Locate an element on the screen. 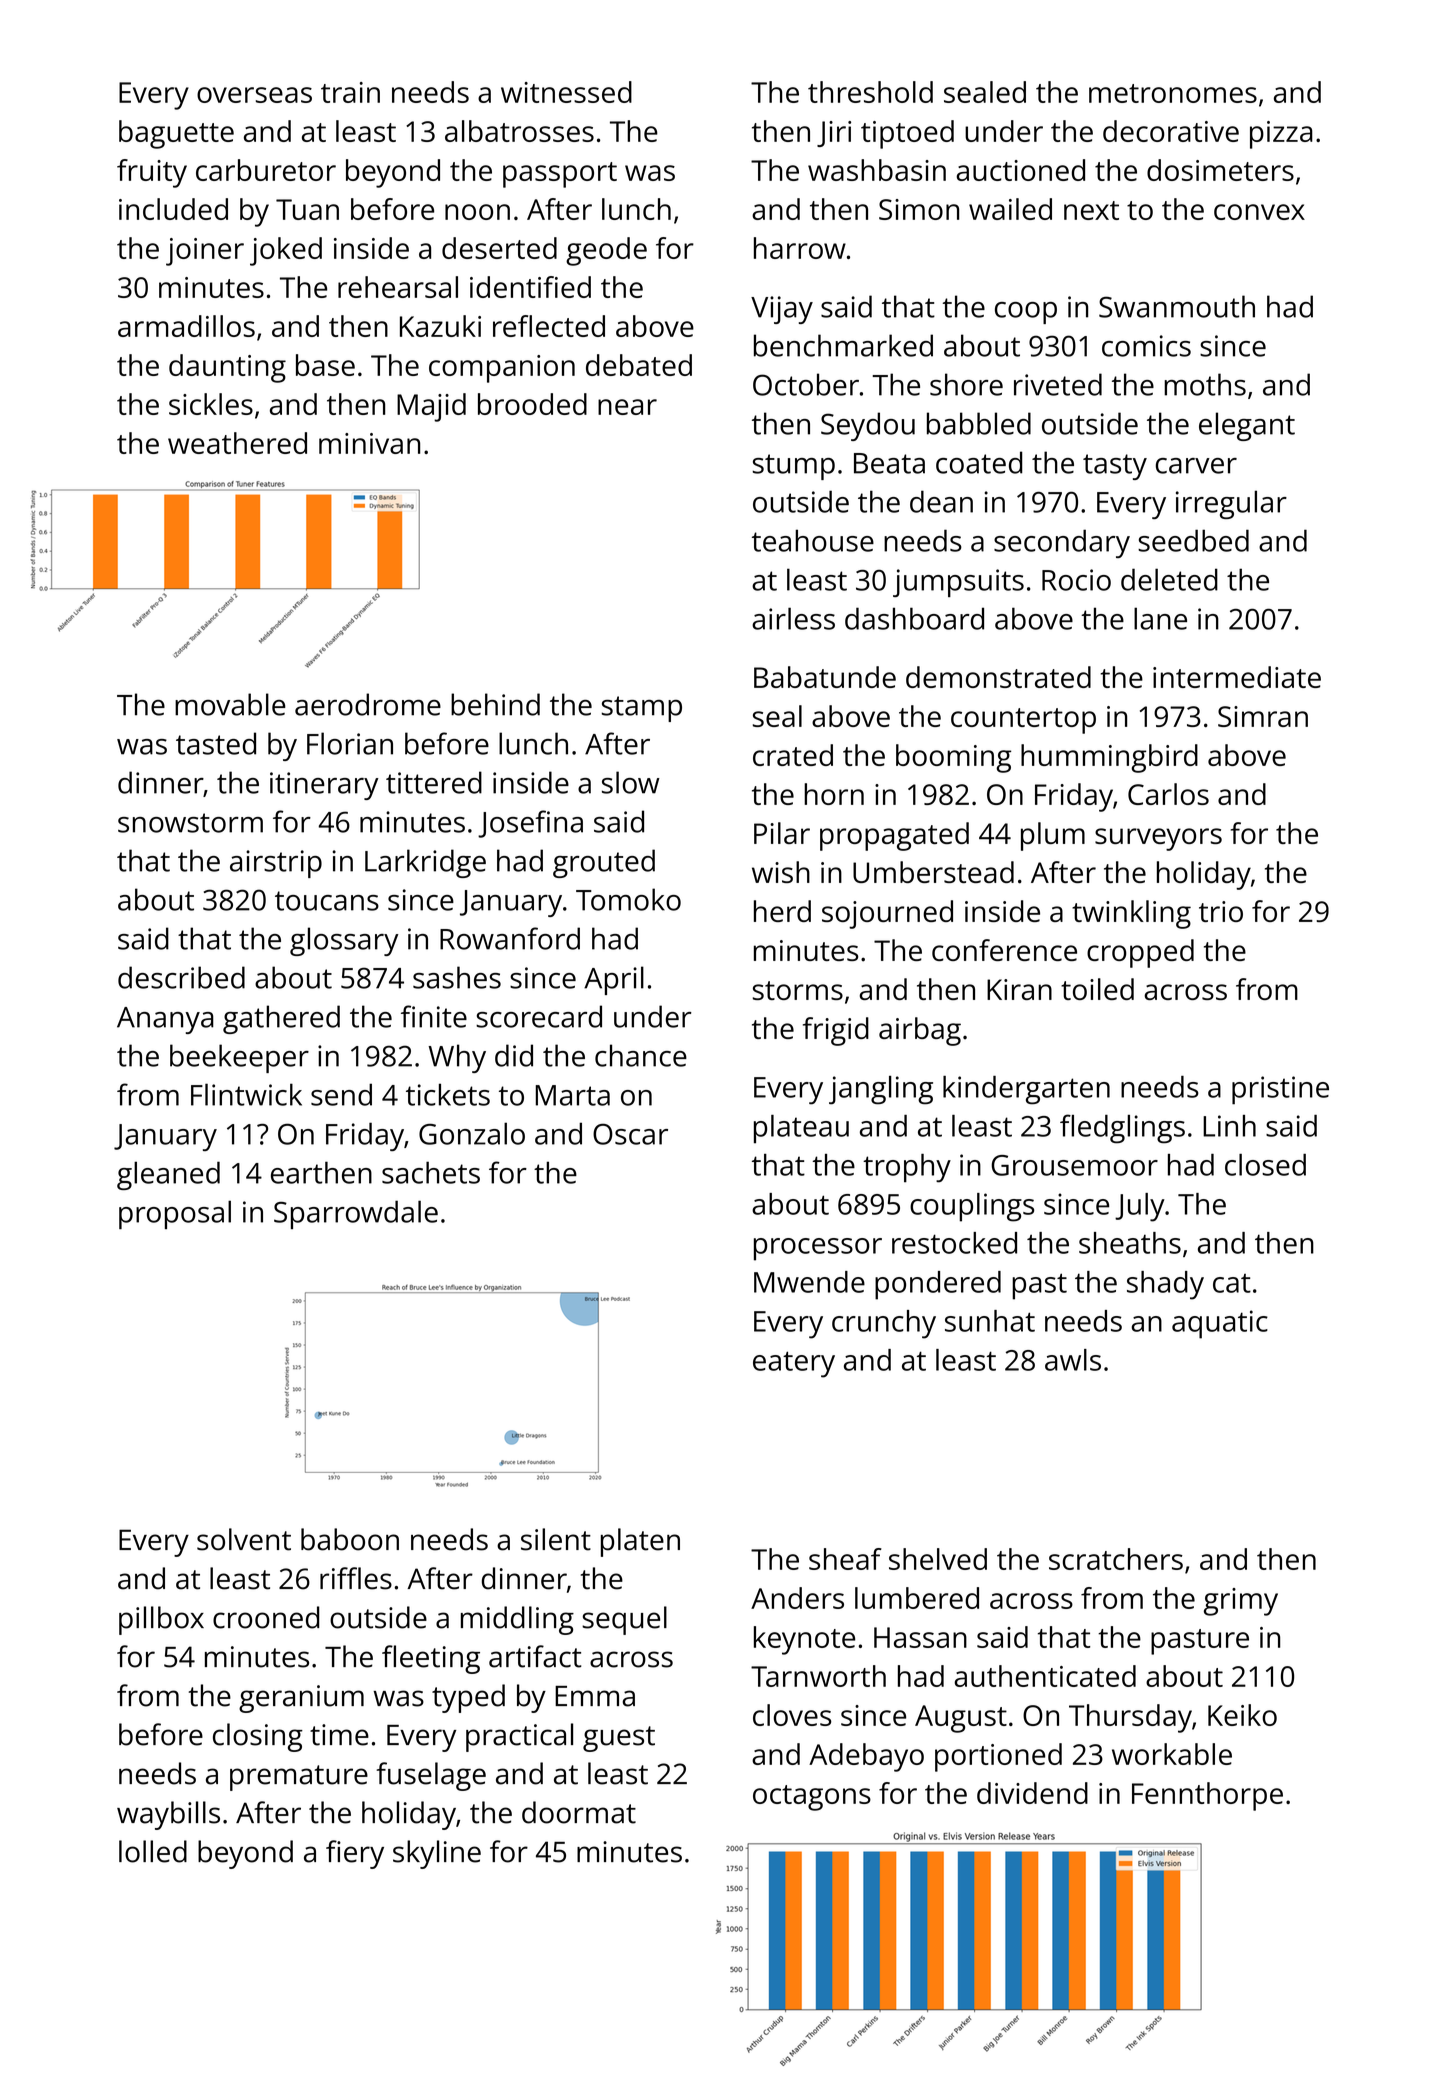  crunchy is located at coordinates (884, 1324).
